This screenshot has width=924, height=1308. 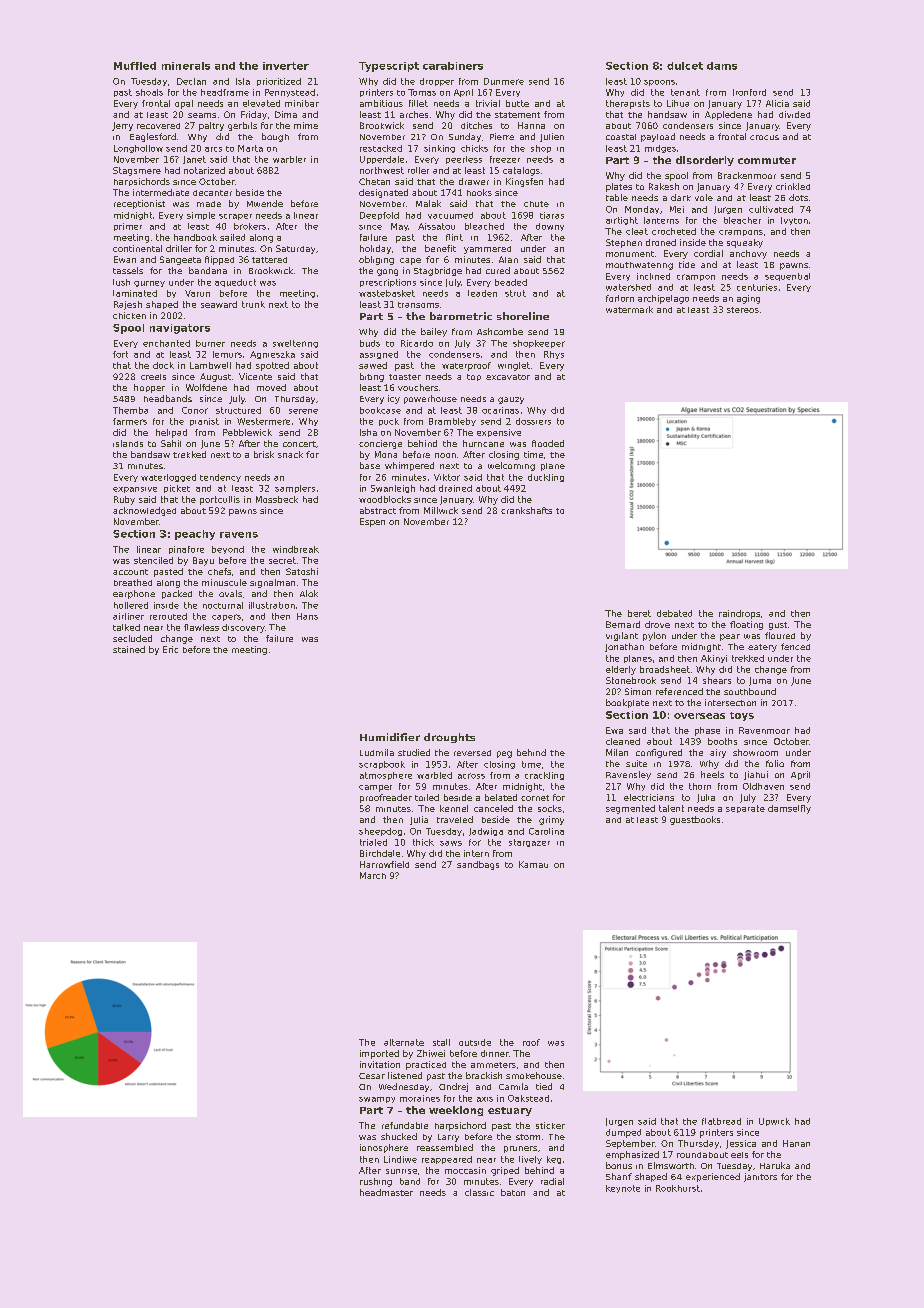 What do you see at coordinates (380, 1064) in the screenshot?
I see `invitation` at bounding box center [380, 1064].
